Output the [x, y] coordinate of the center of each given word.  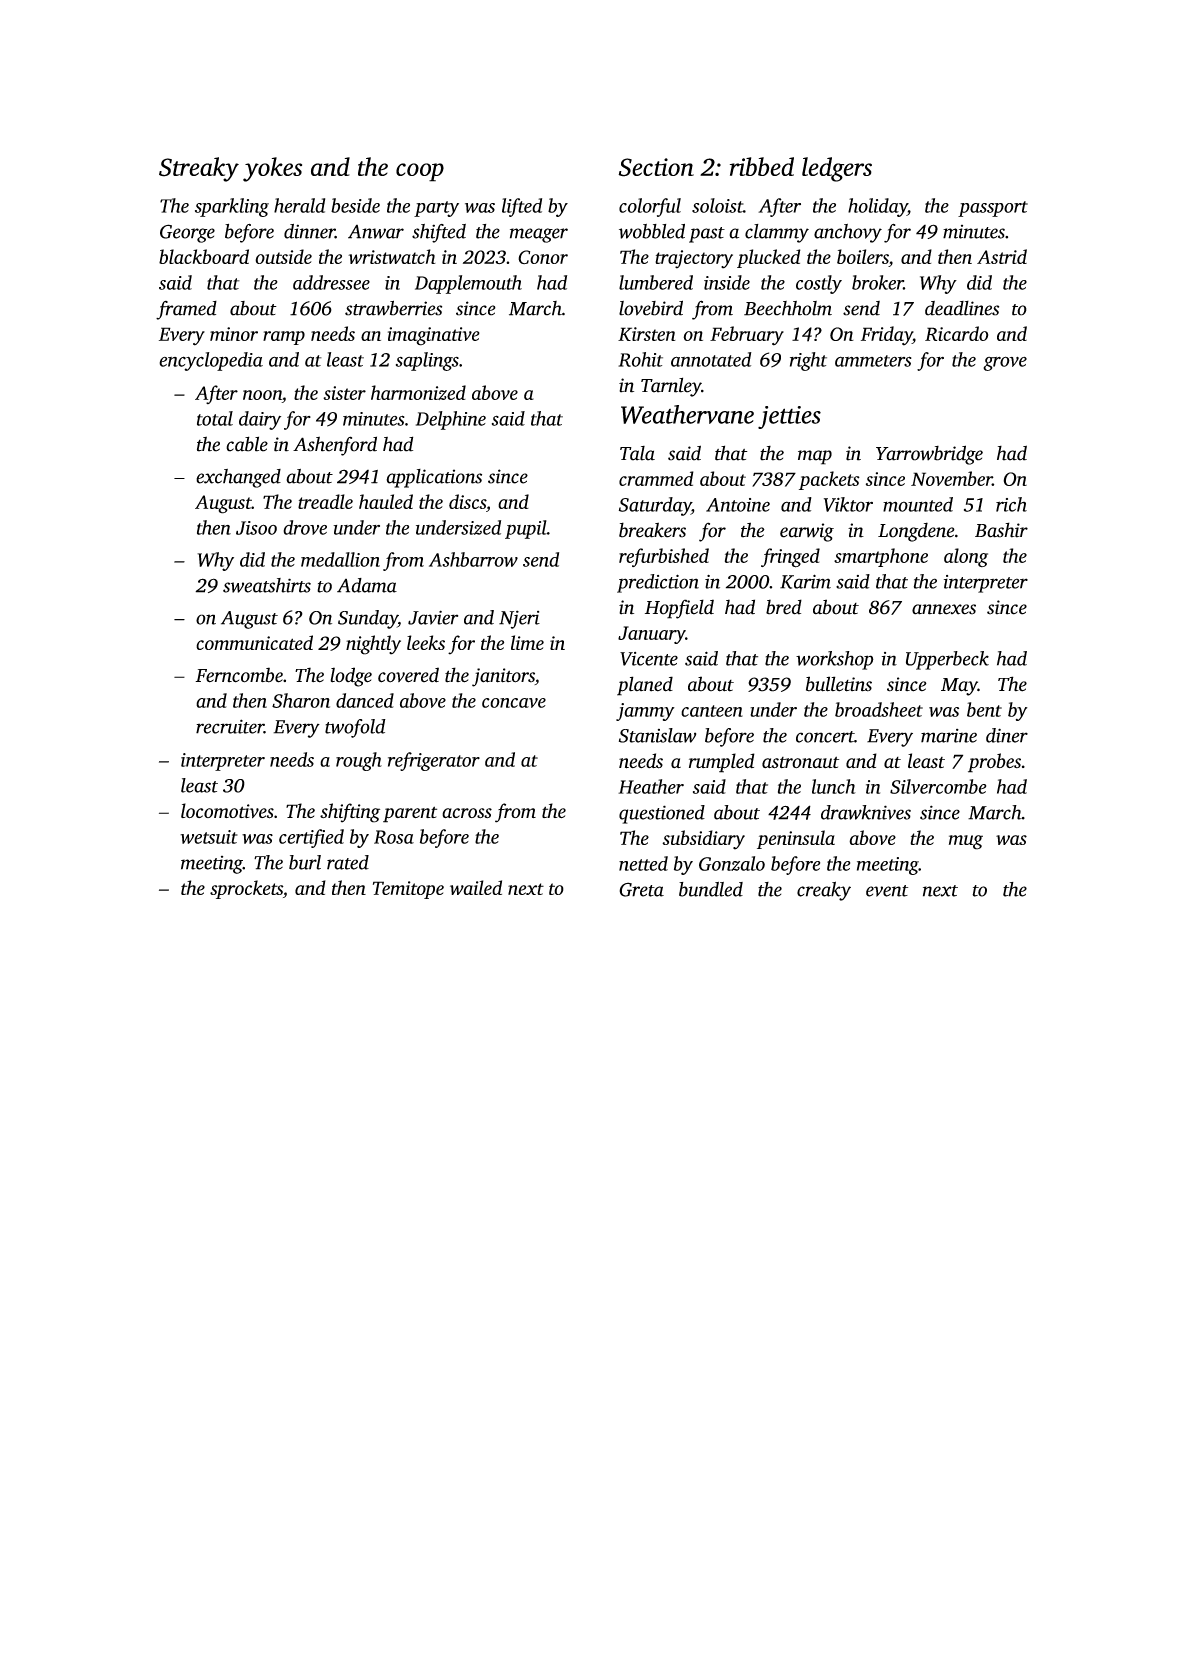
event [887, 891]
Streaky [199, 169]
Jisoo [256, 528]
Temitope [408, 890]
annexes [944, 609]
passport [993, 209]
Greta [641, 889]
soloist [717, 205]
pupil [526, 529]
